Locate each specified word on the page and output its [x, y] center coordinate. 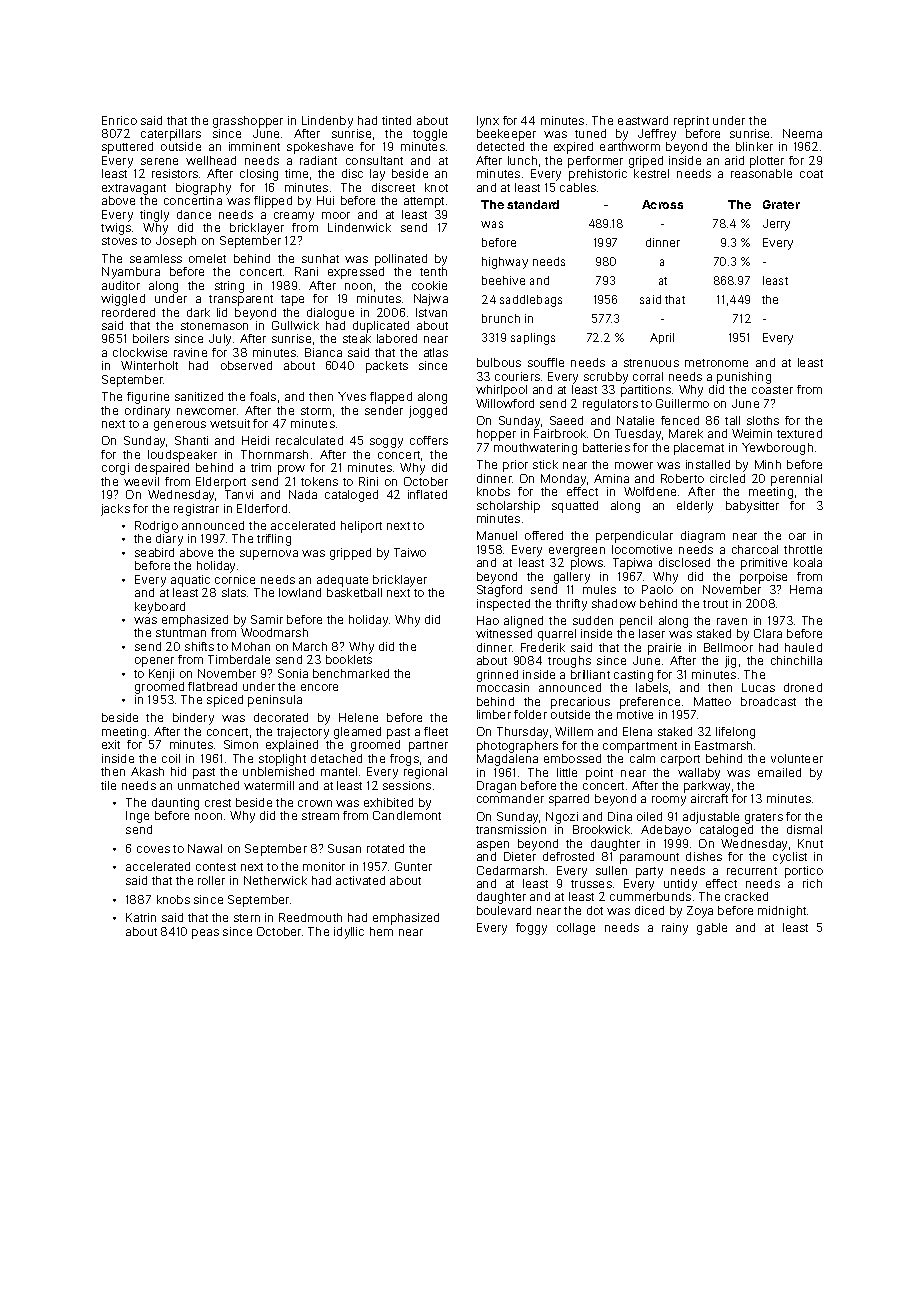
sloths [763, 420]
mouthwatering [535, 449]
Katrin [141, 917]
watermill [269, 785]
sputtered [127, 148]
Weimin [752, 433]
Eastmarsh [723, 745]
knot [436, 187]
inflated [427, 494]
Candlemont [407, 815]
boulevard [504, 910]
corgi [115, 469]
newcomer [206, 411]
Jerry [776, 225]
